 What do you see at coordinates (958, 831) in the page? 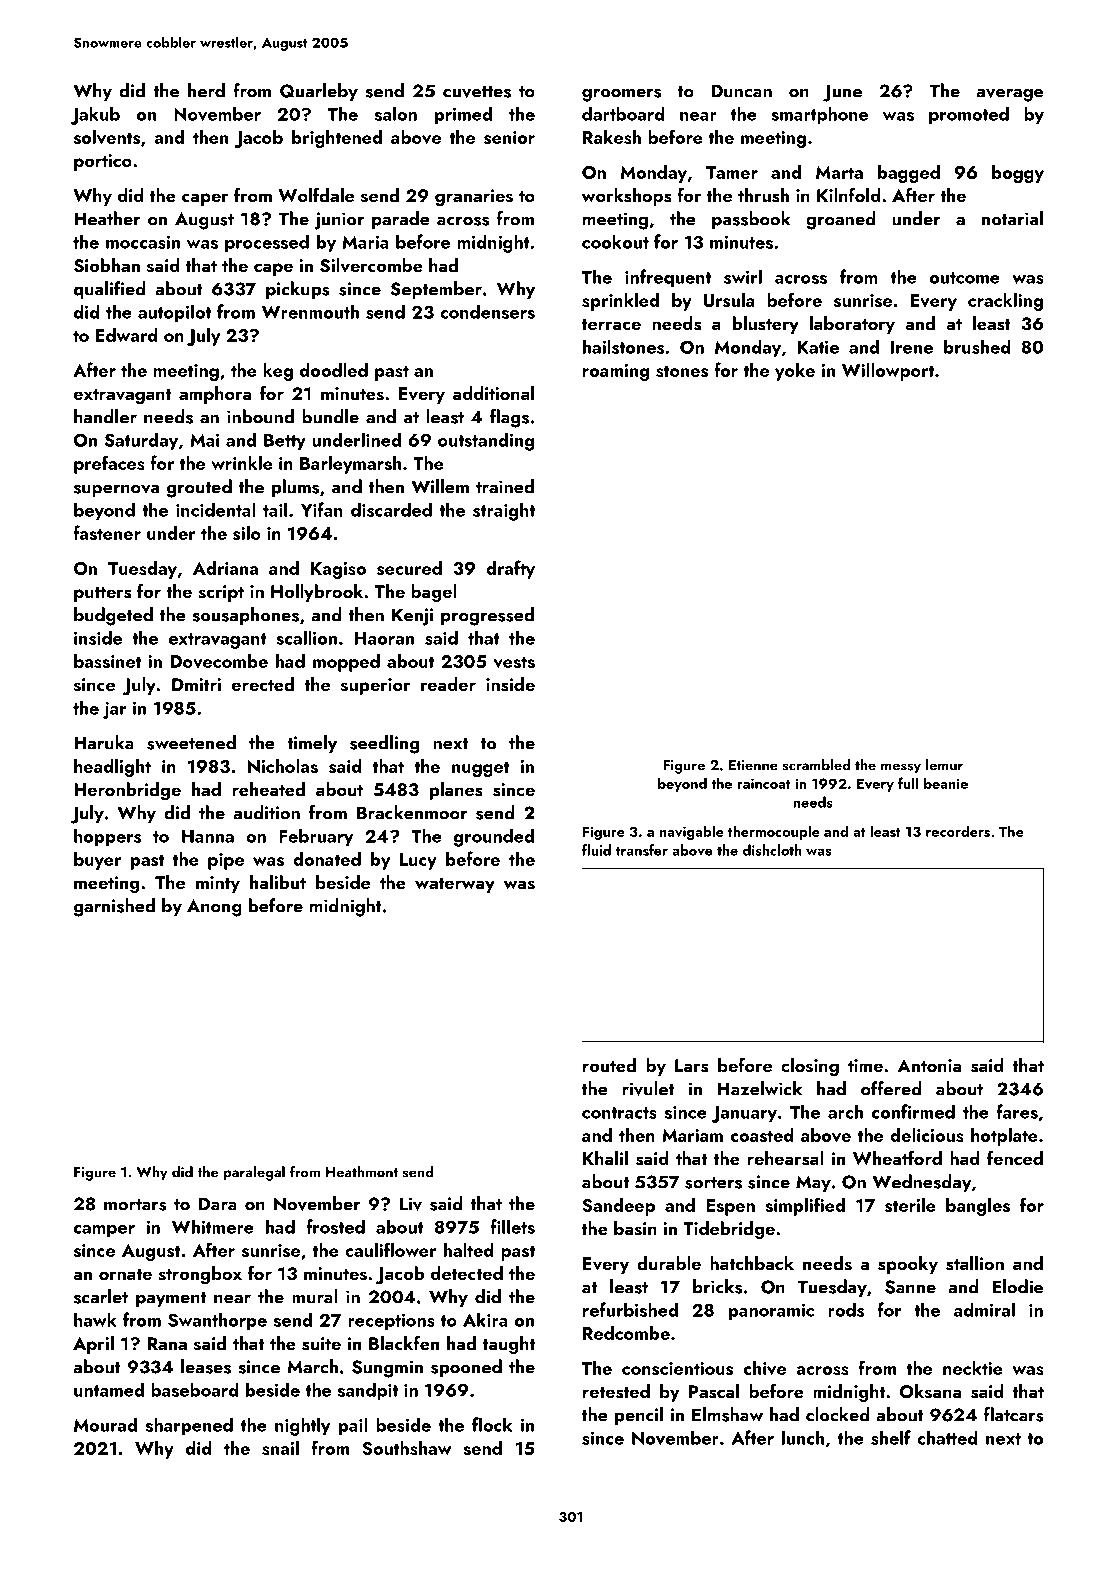
I see `recorders` at bounding box center [958, 831].
